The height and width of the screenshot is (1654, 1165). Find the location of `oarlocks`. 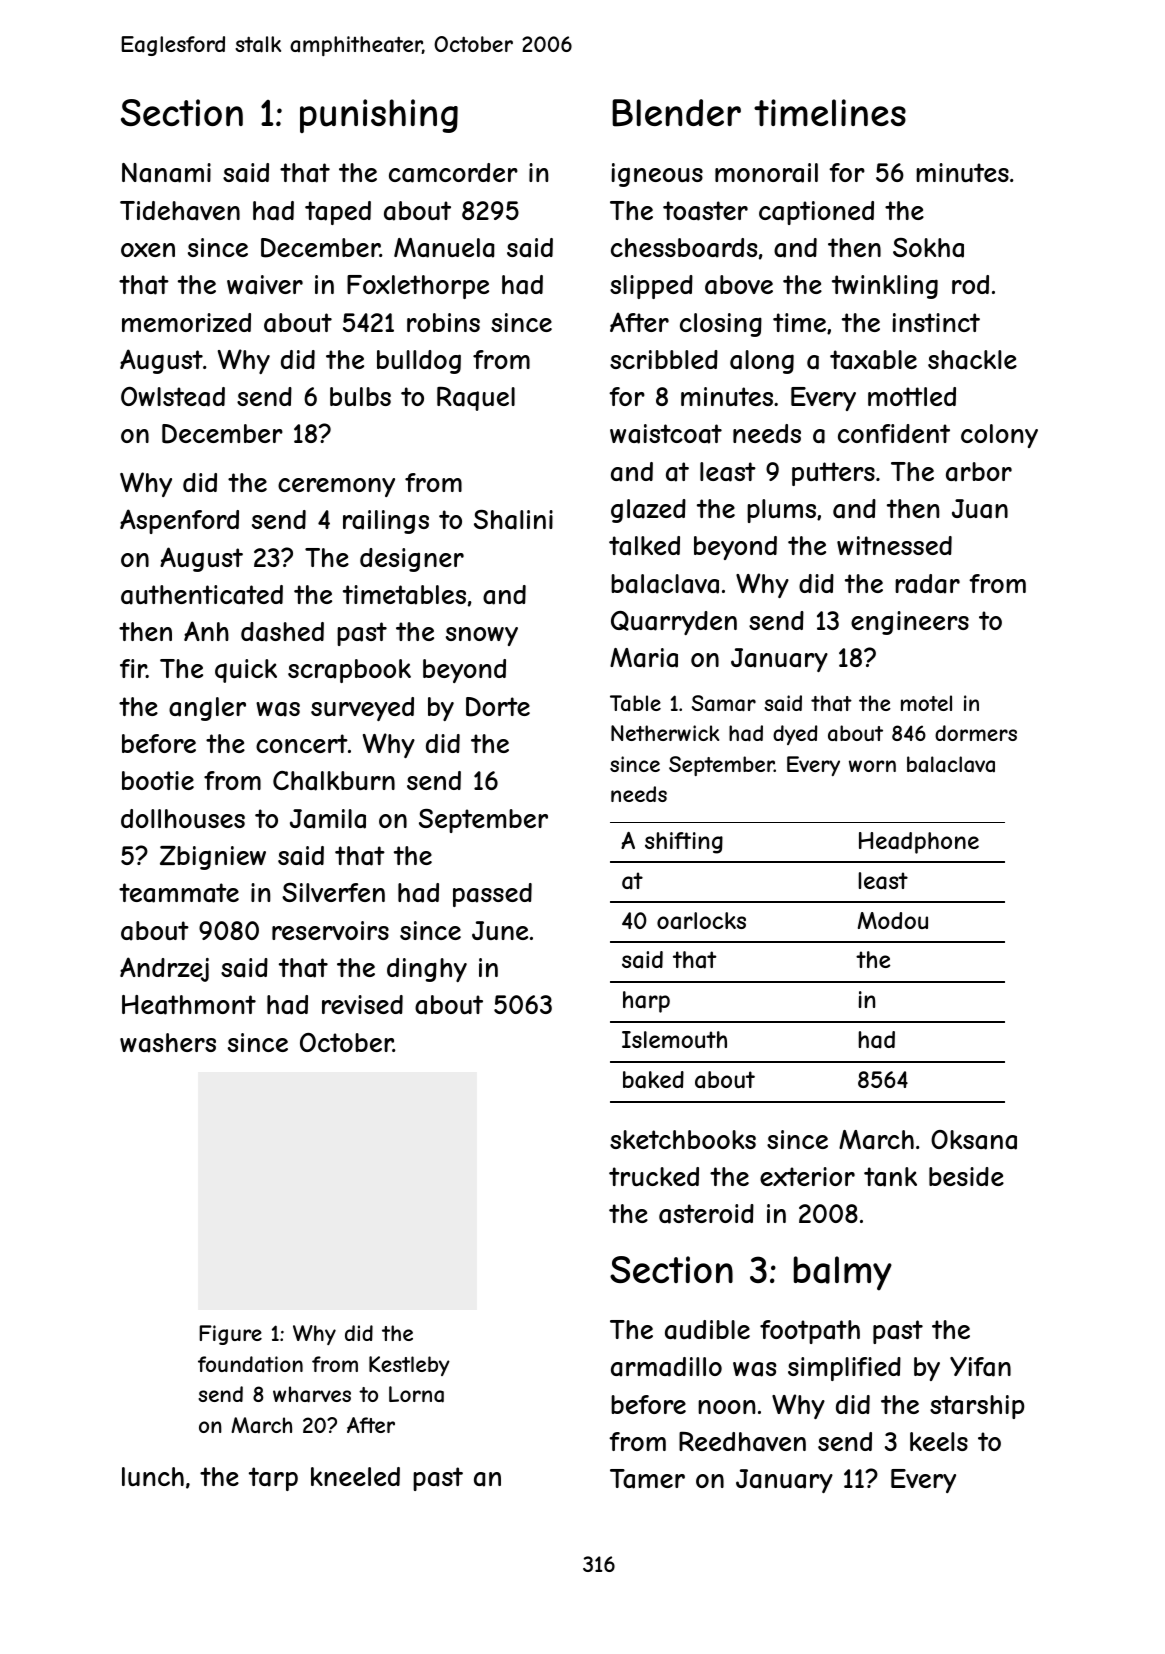

oarlocks is located at coordinates (701, 921).
